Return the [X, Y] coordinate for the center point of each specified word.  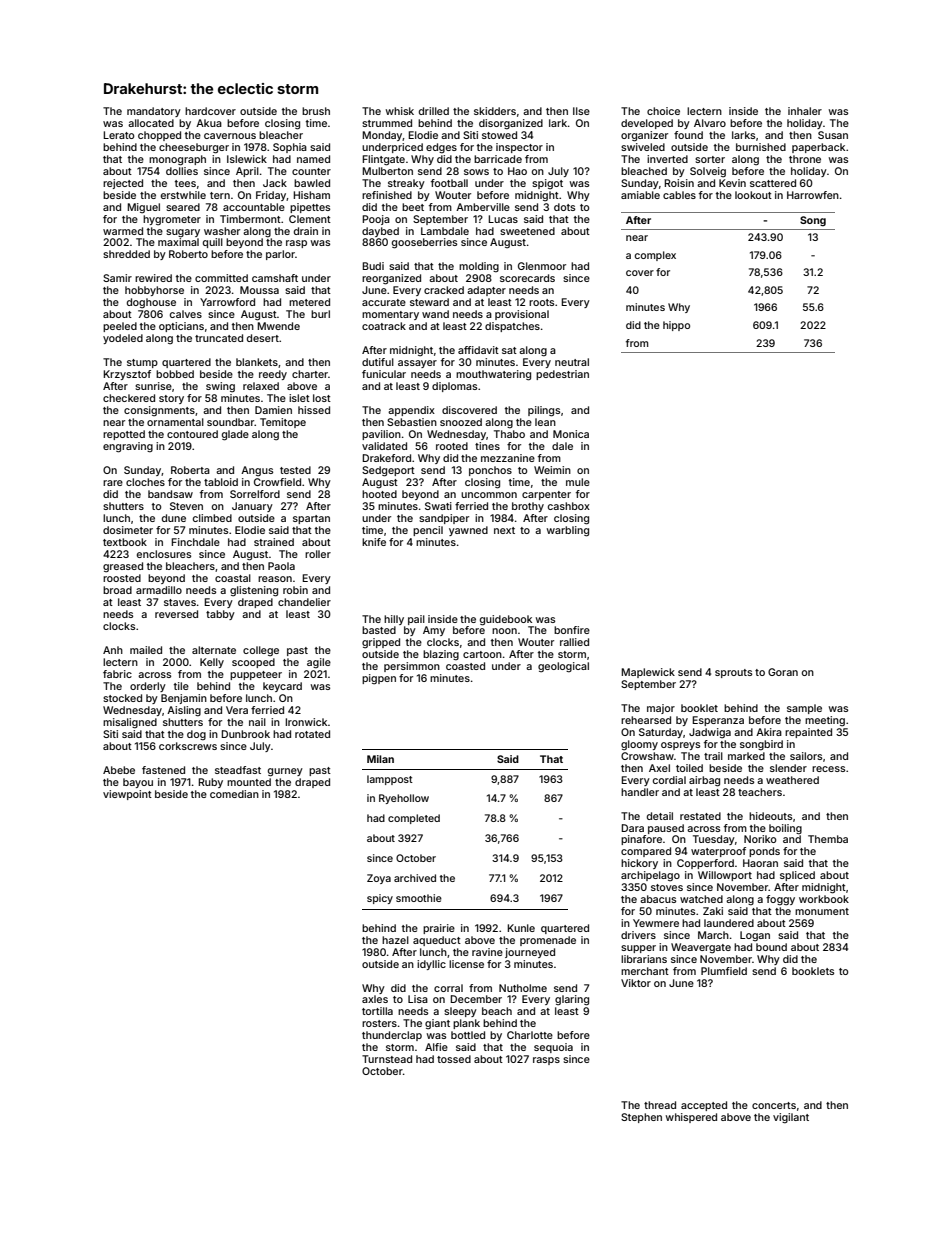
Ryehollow [404, 799]
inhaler [805, 111]
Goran [783, 672]
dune [174, 518]
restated [700, 816]
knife [374, 542]
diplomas [454, 387]
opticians [181, 327]
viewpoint [127, 795]
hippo [676, 326]
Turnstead [387, 1059]
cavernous [230, 136]
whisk [400, 111]
